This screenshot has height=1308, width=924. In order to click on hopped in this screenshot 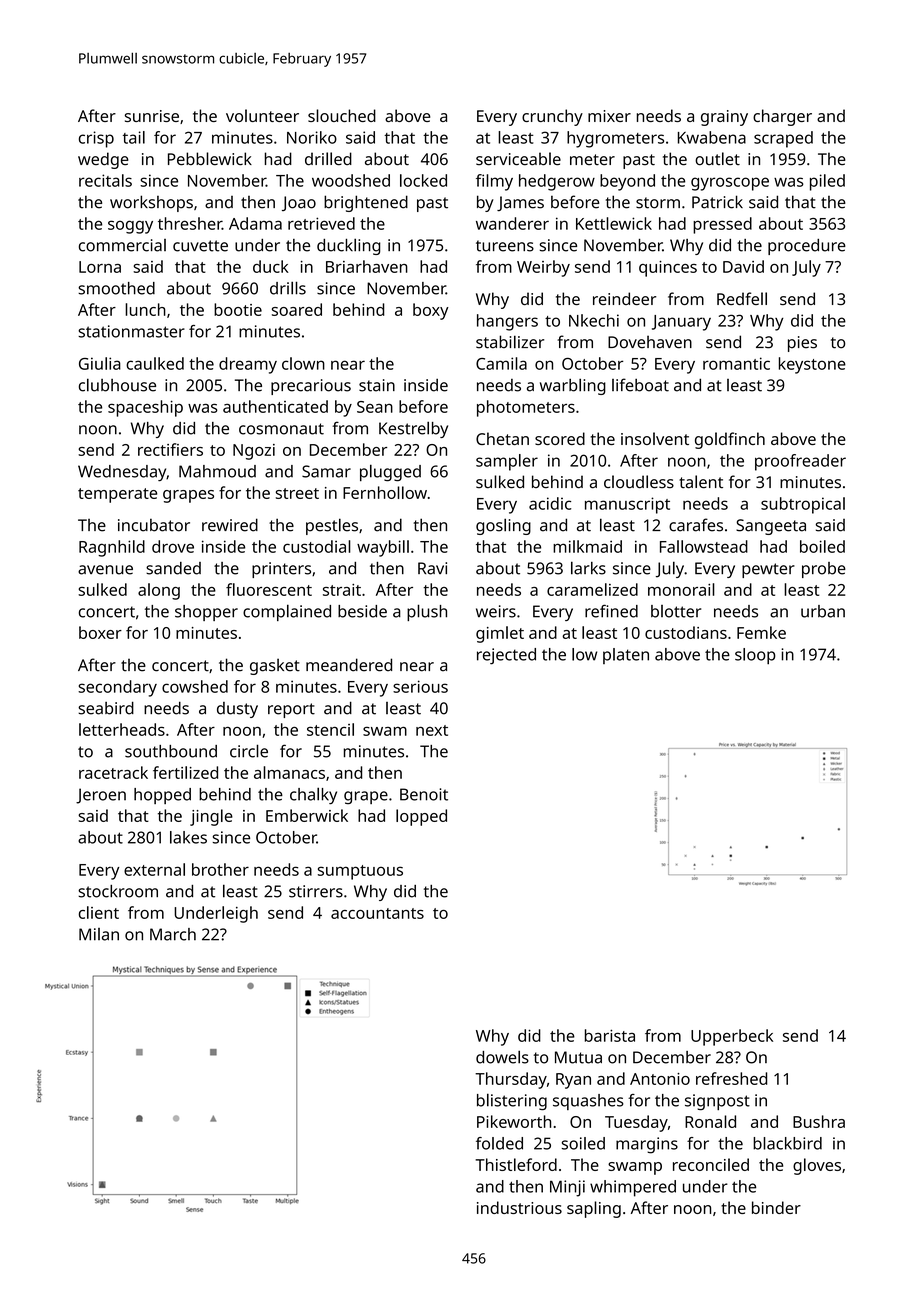, I will do `click(162, 796)`.
